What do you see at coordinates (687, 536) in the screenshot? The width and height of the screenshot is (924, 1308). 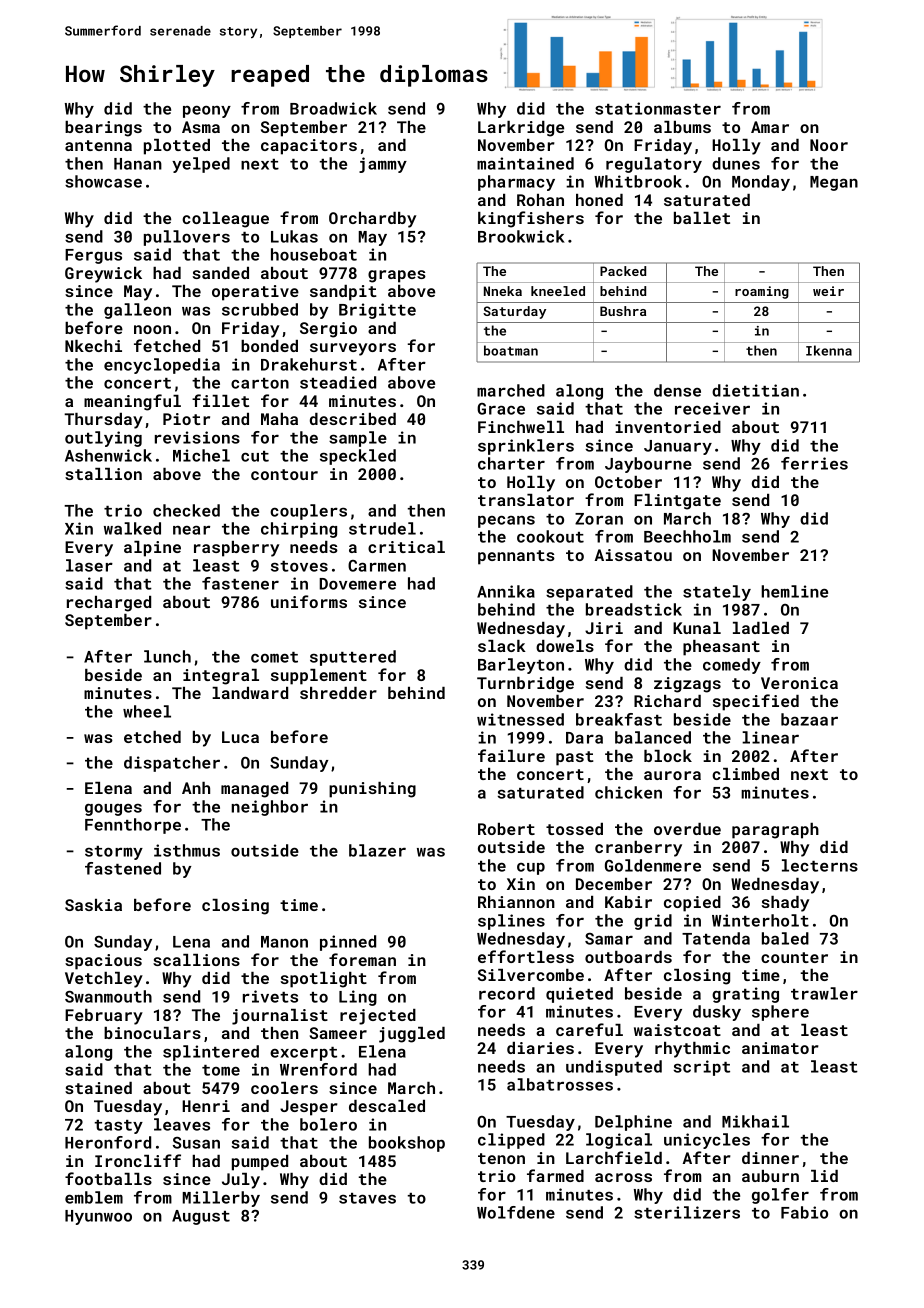 I see `Beechholm` at bounding box center [687, 536].
